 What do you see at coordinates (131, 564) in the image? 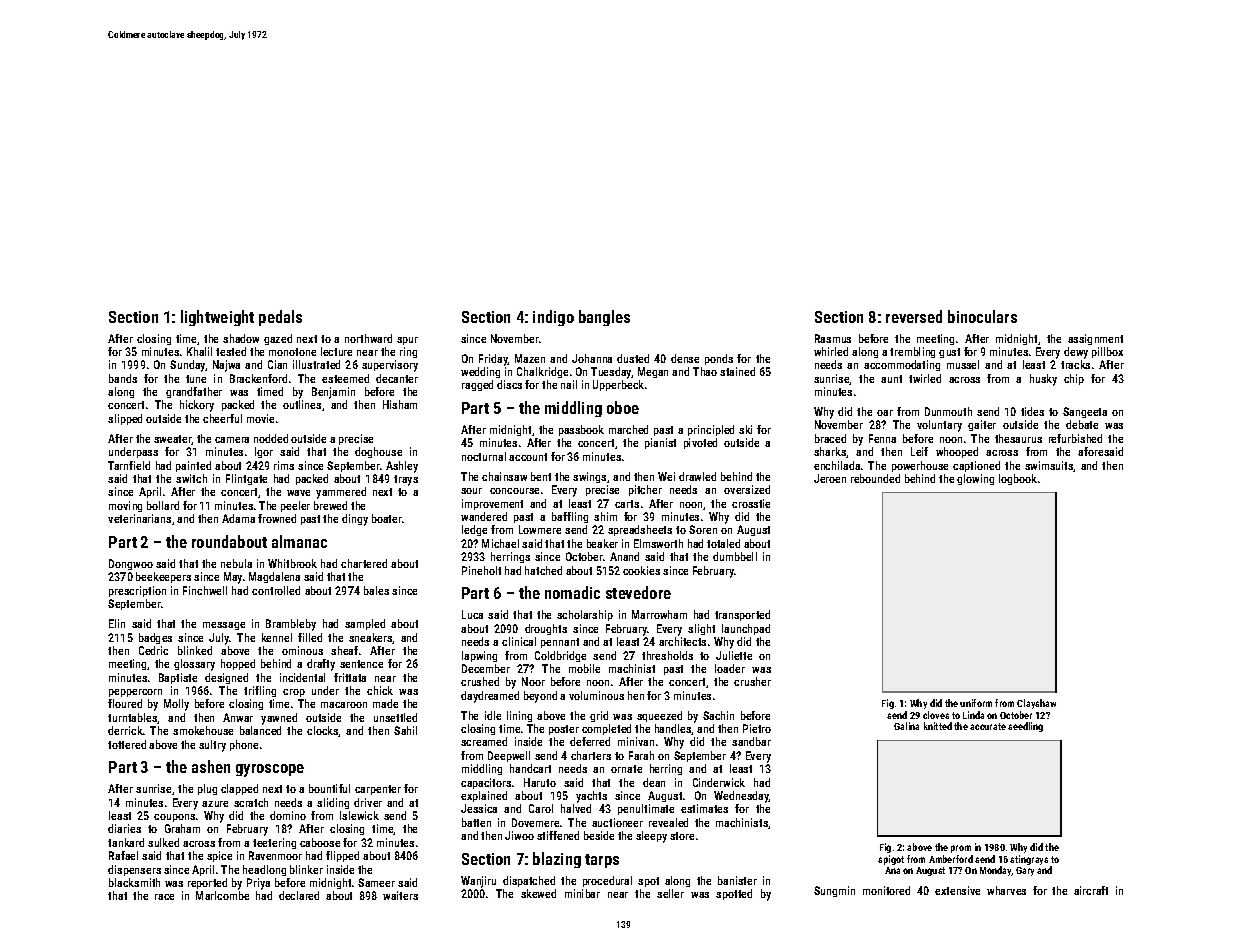
I see `Dongwoo` at bounding box center [131, 564].
